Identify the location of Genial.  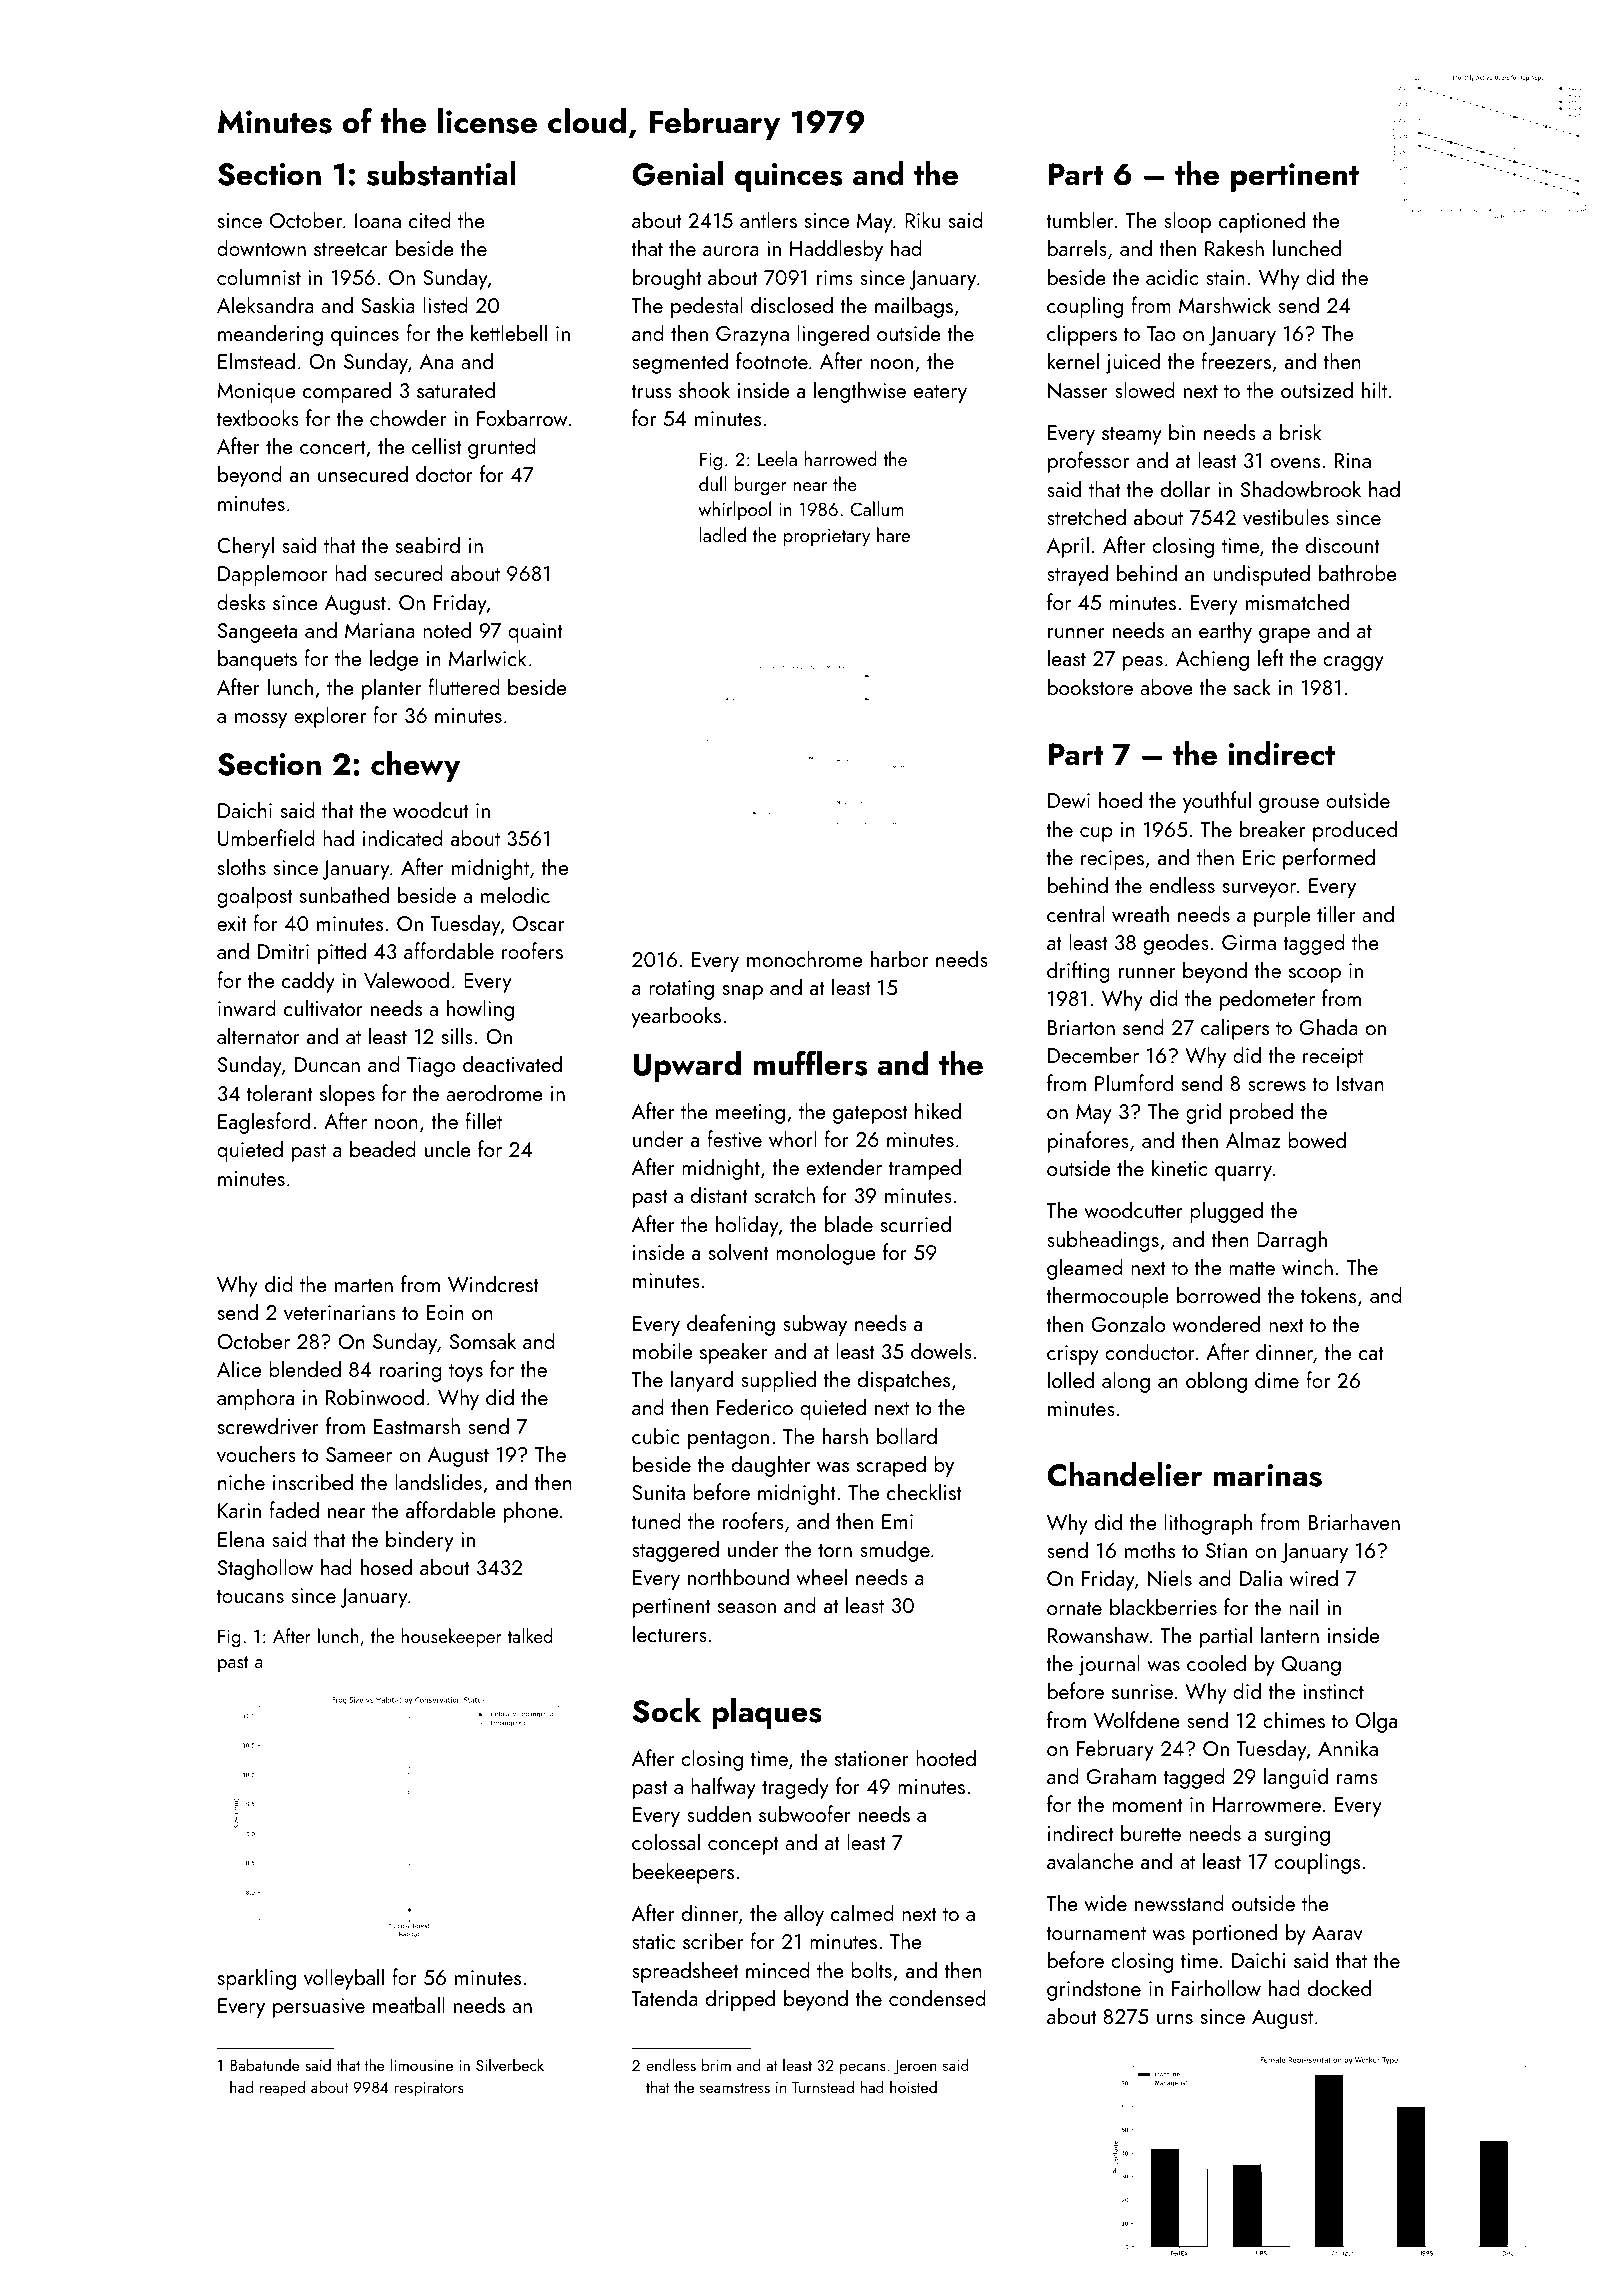
(677, 173).
